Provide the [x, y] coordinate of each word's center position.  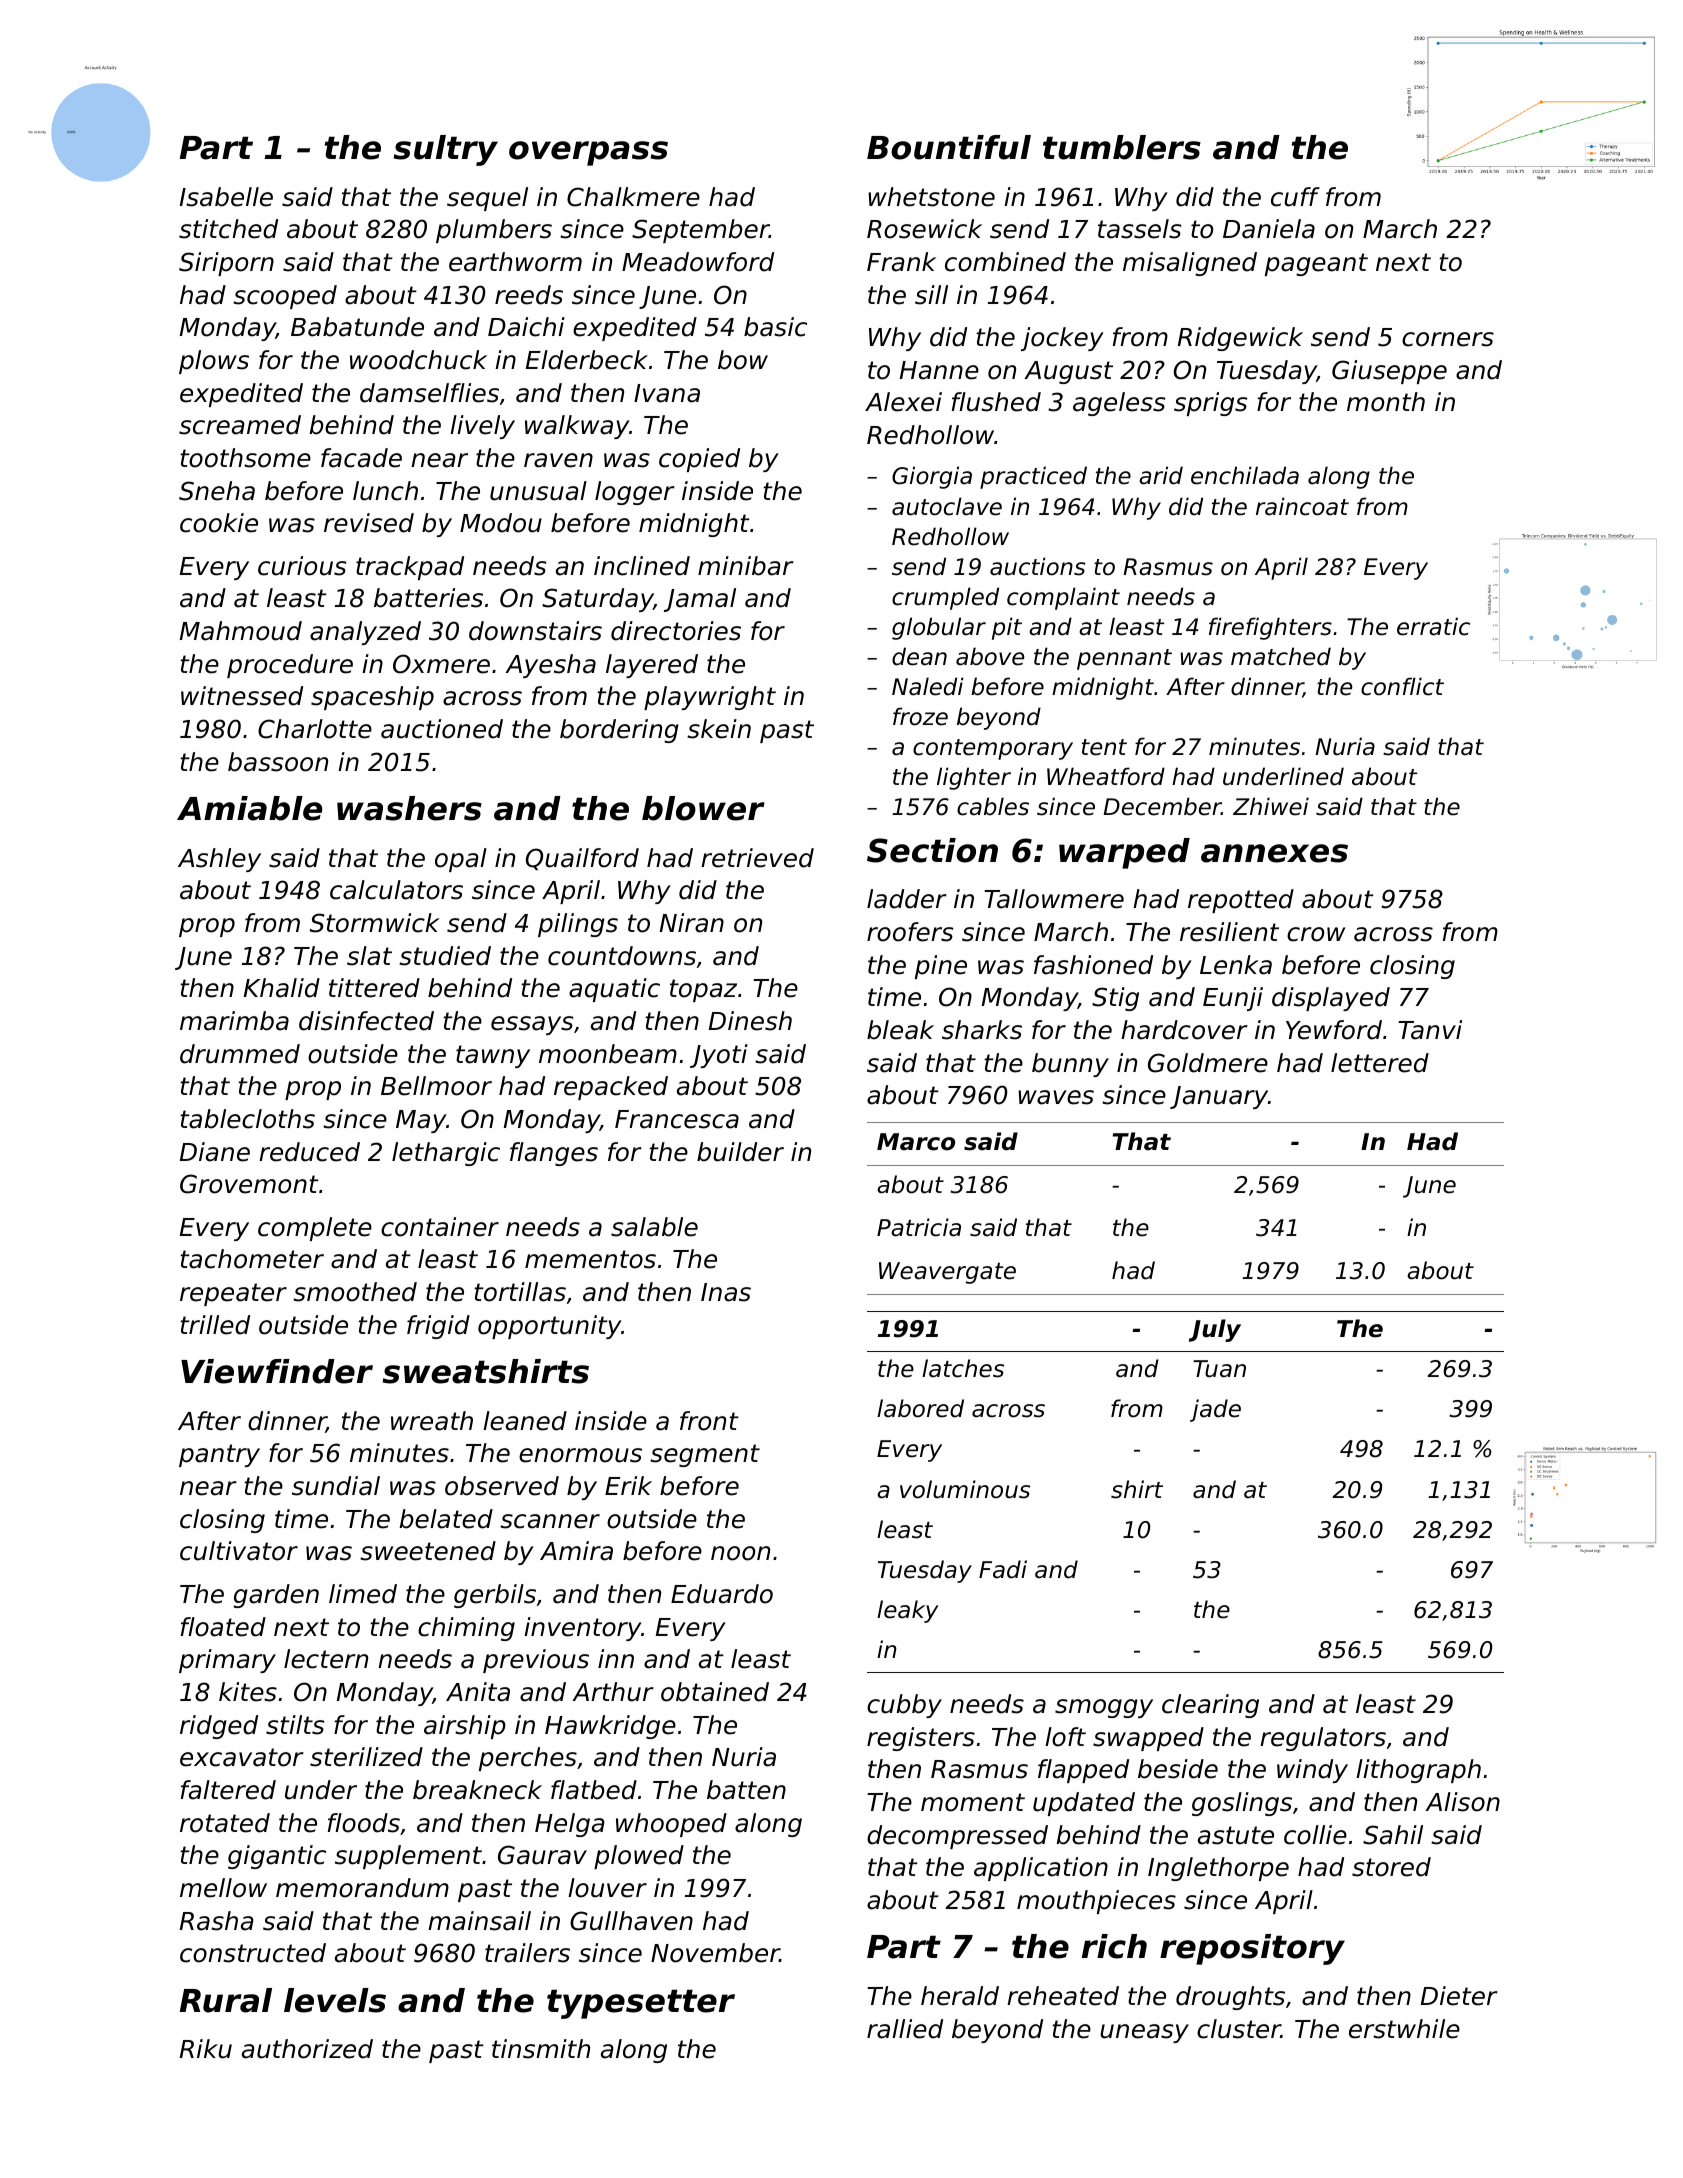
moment [973, 1802]
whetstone [931, 197]
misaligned [1190, 264]
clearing [1210, 1706]
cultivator [239, 1551]
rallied [905, 2029]
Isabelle [226, 197]
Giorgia [932, 477]
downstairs [535, 631]
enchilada [1245, 475]
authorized [307, 2049]
